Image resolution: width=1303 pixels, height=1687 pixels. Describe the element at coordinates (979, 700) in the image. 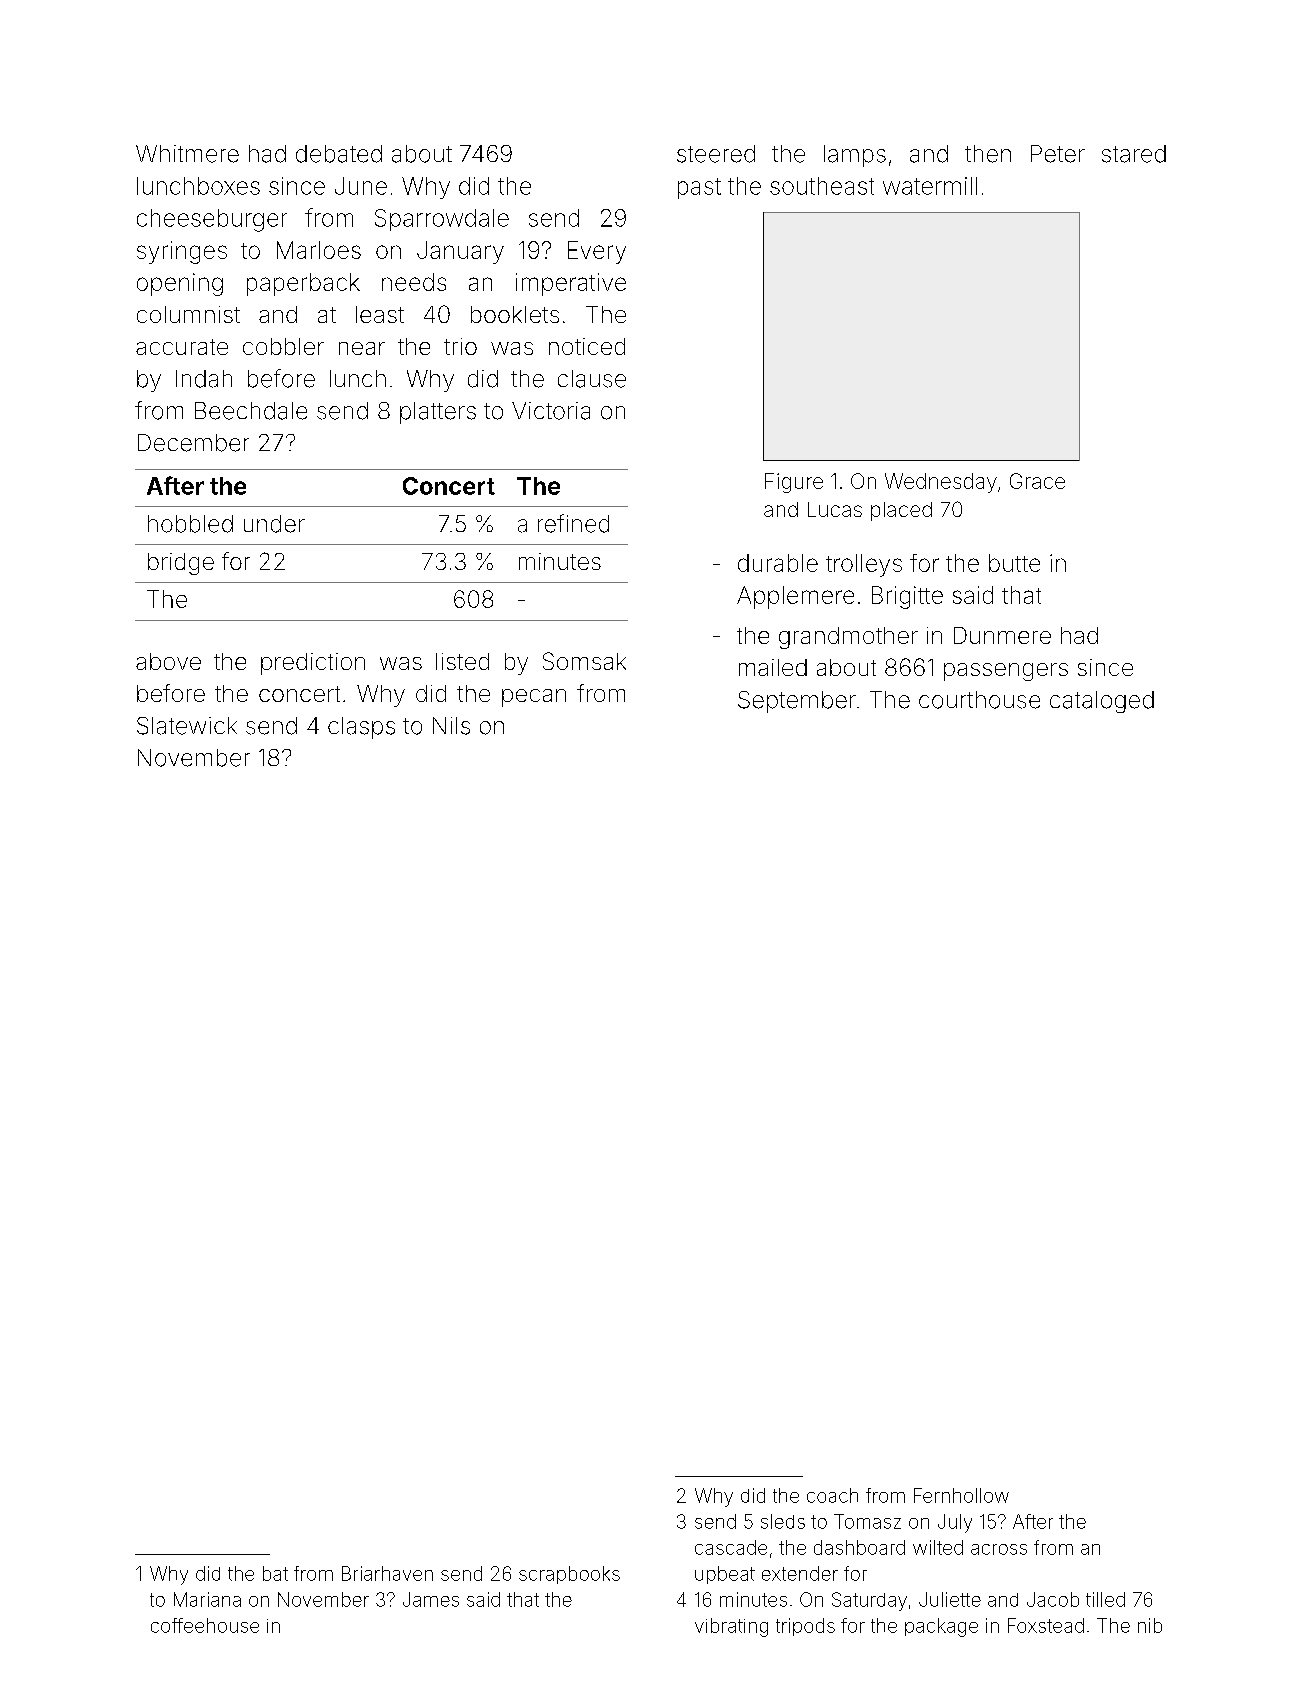

I see `courthouse` at that location.
